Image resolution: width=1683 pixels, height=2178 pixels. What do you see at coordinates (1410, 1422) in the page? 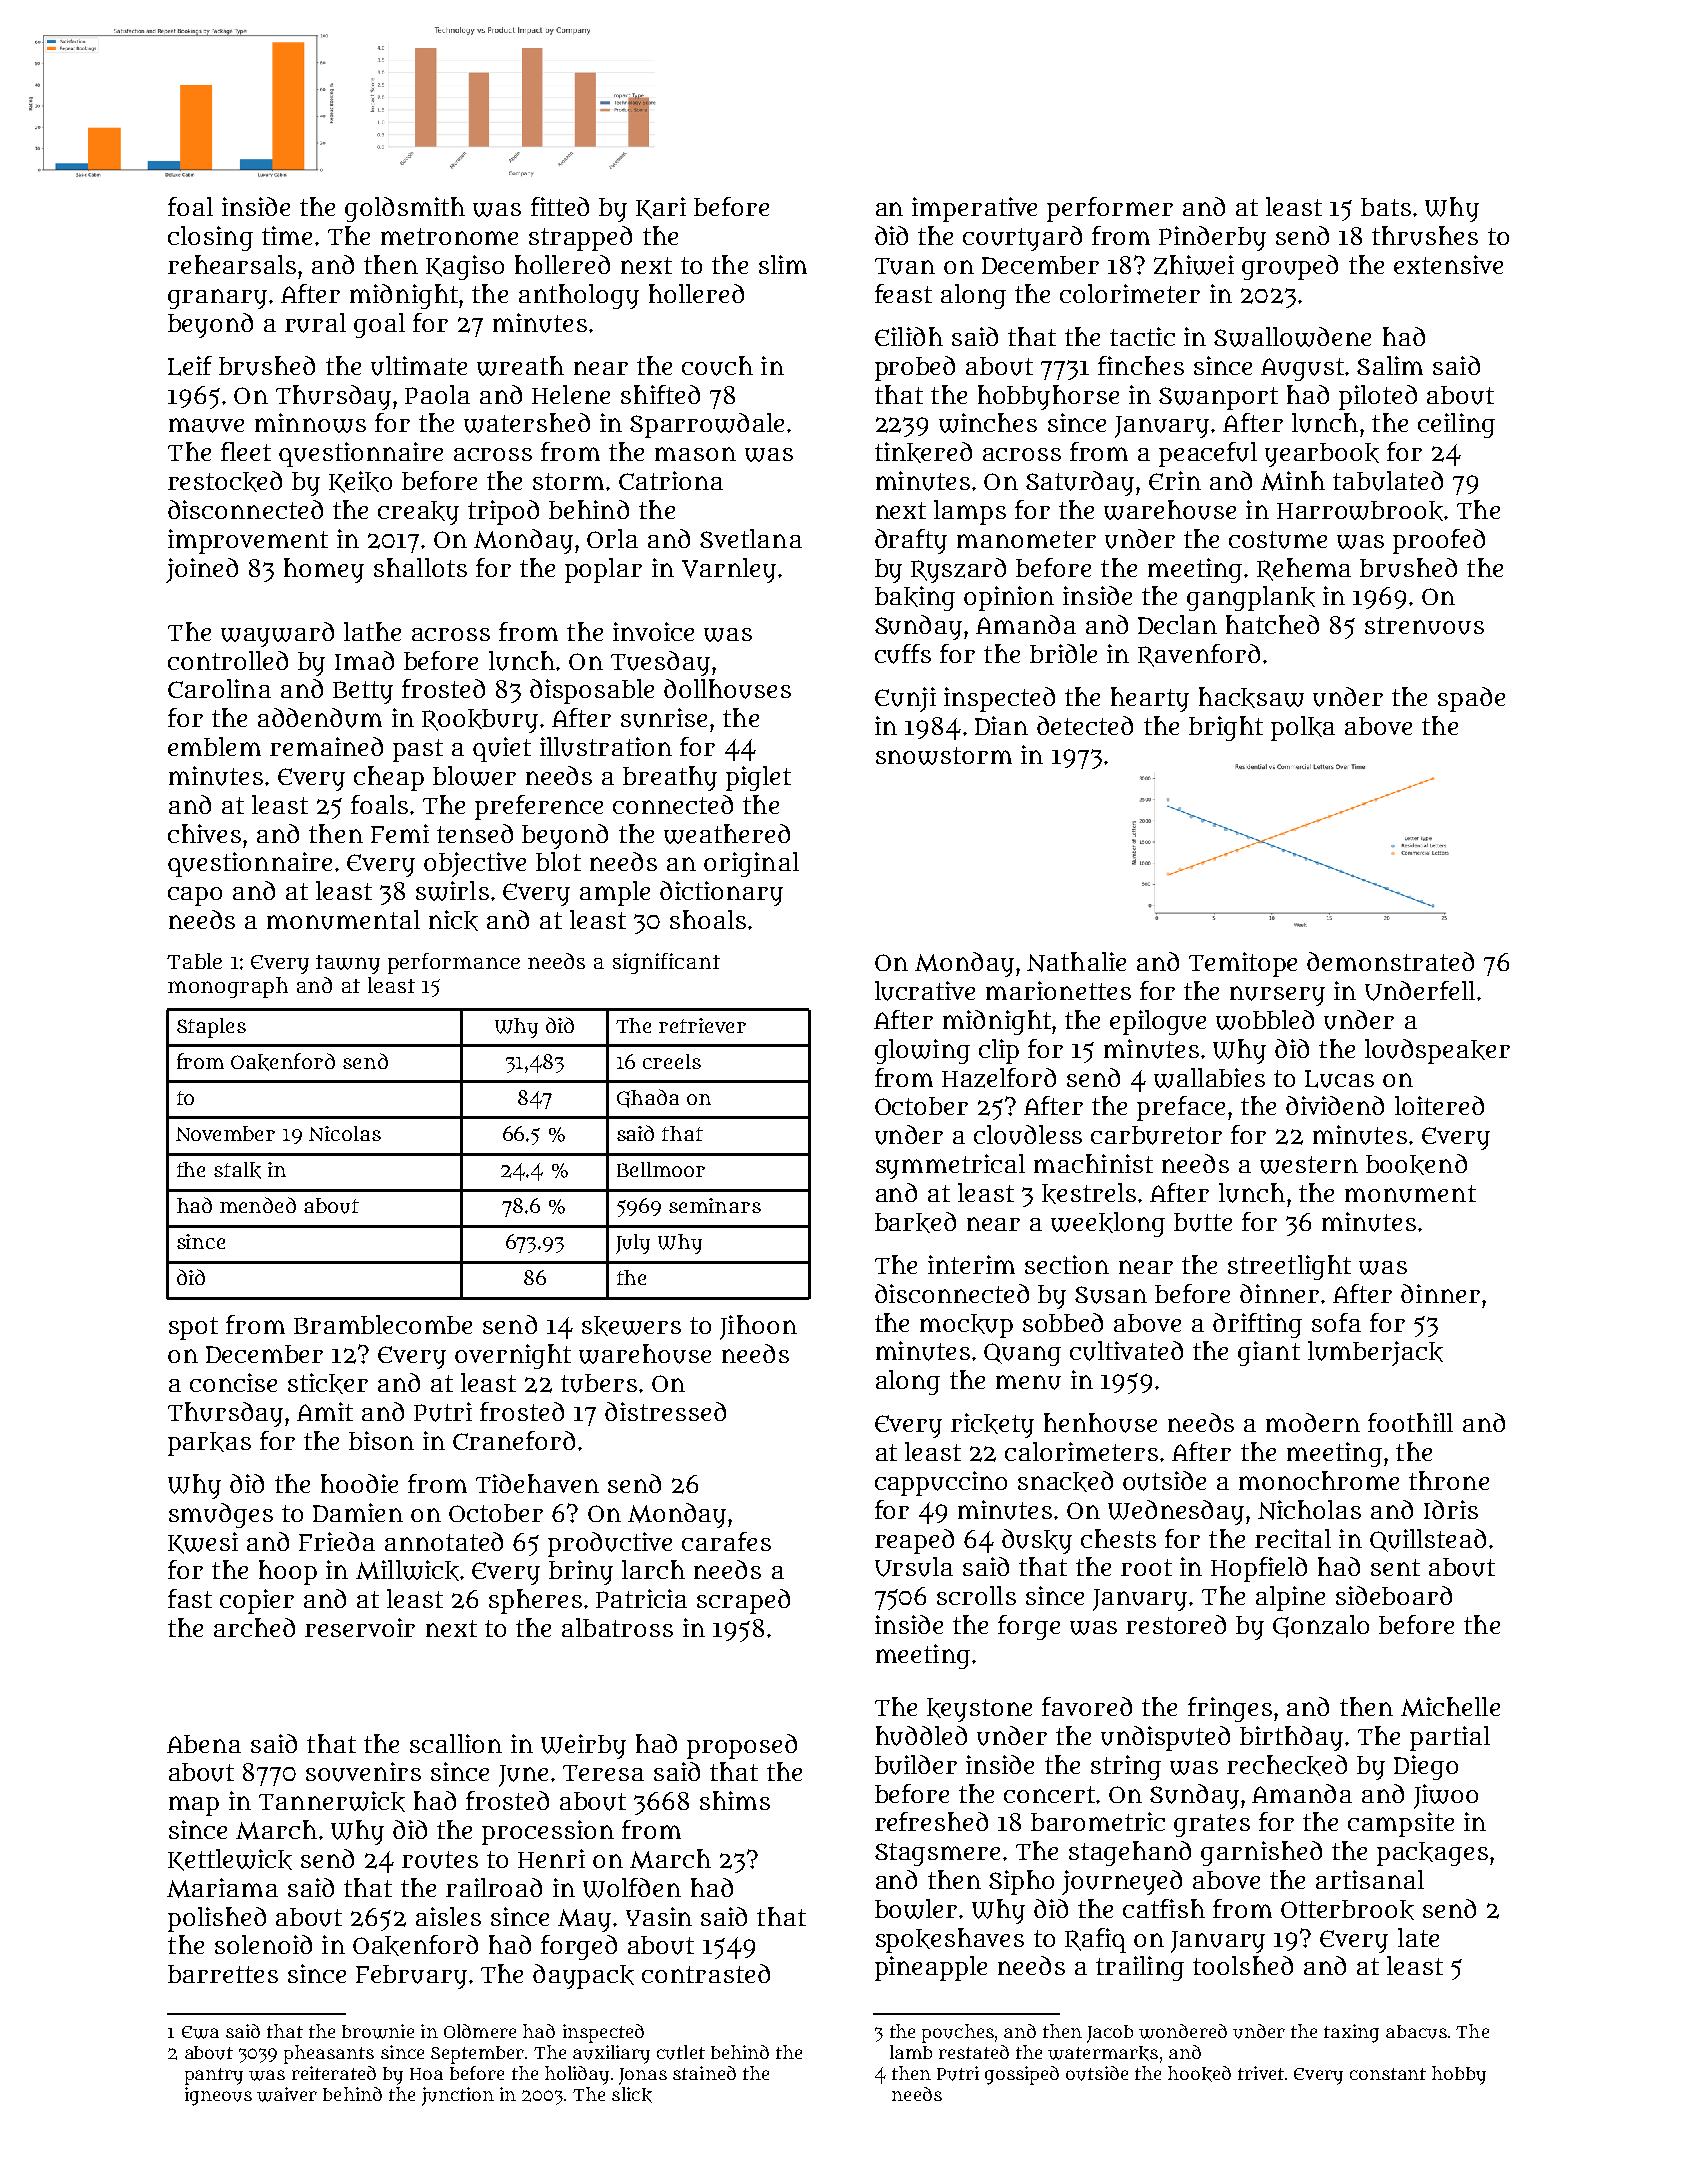
I see `foothill` at bounding box center [1410, 1422].
